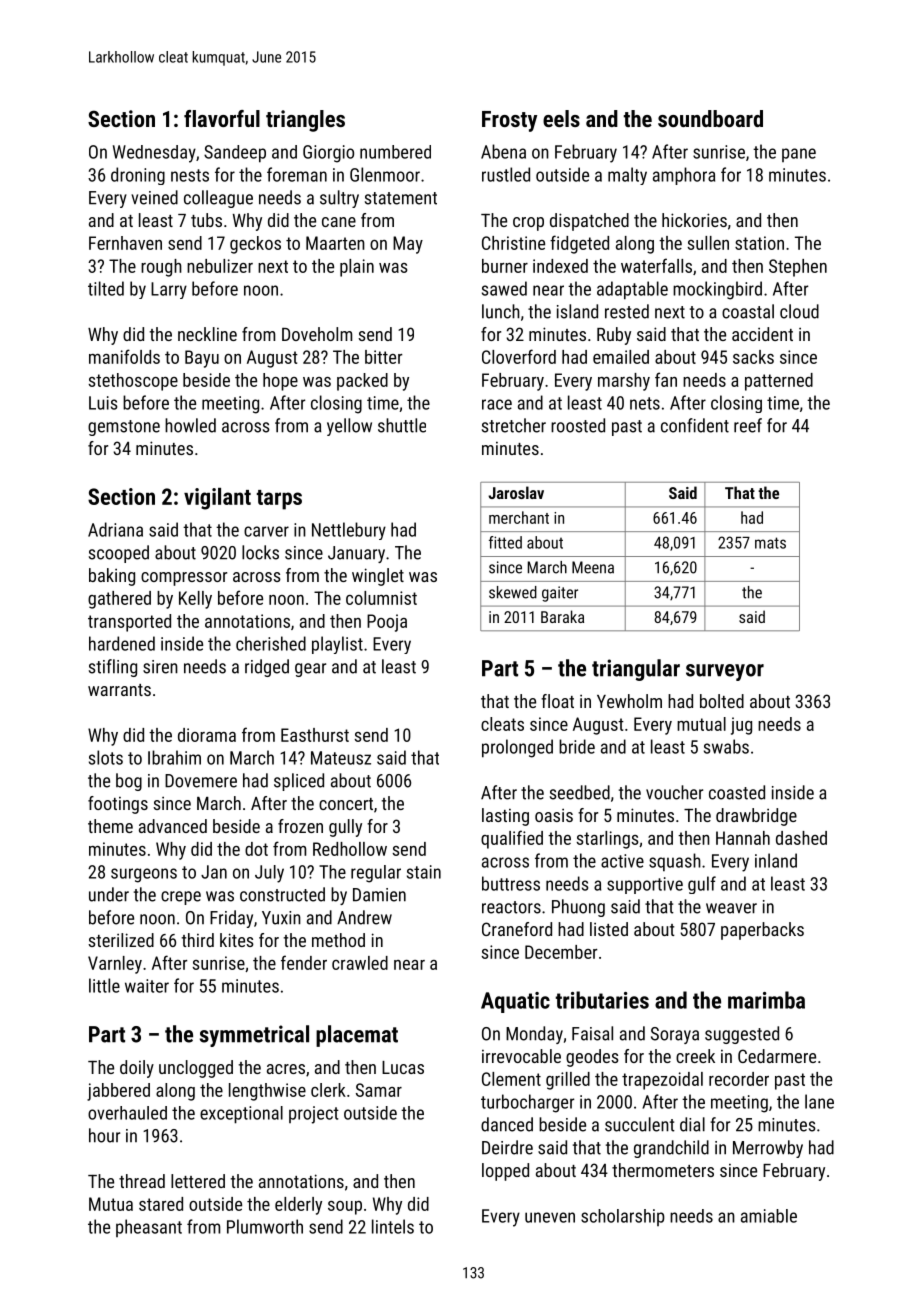 The image size is (924, 1314). Describe the element at coordinates (149, 1228) in the page. I see `pheasant` at that location.
